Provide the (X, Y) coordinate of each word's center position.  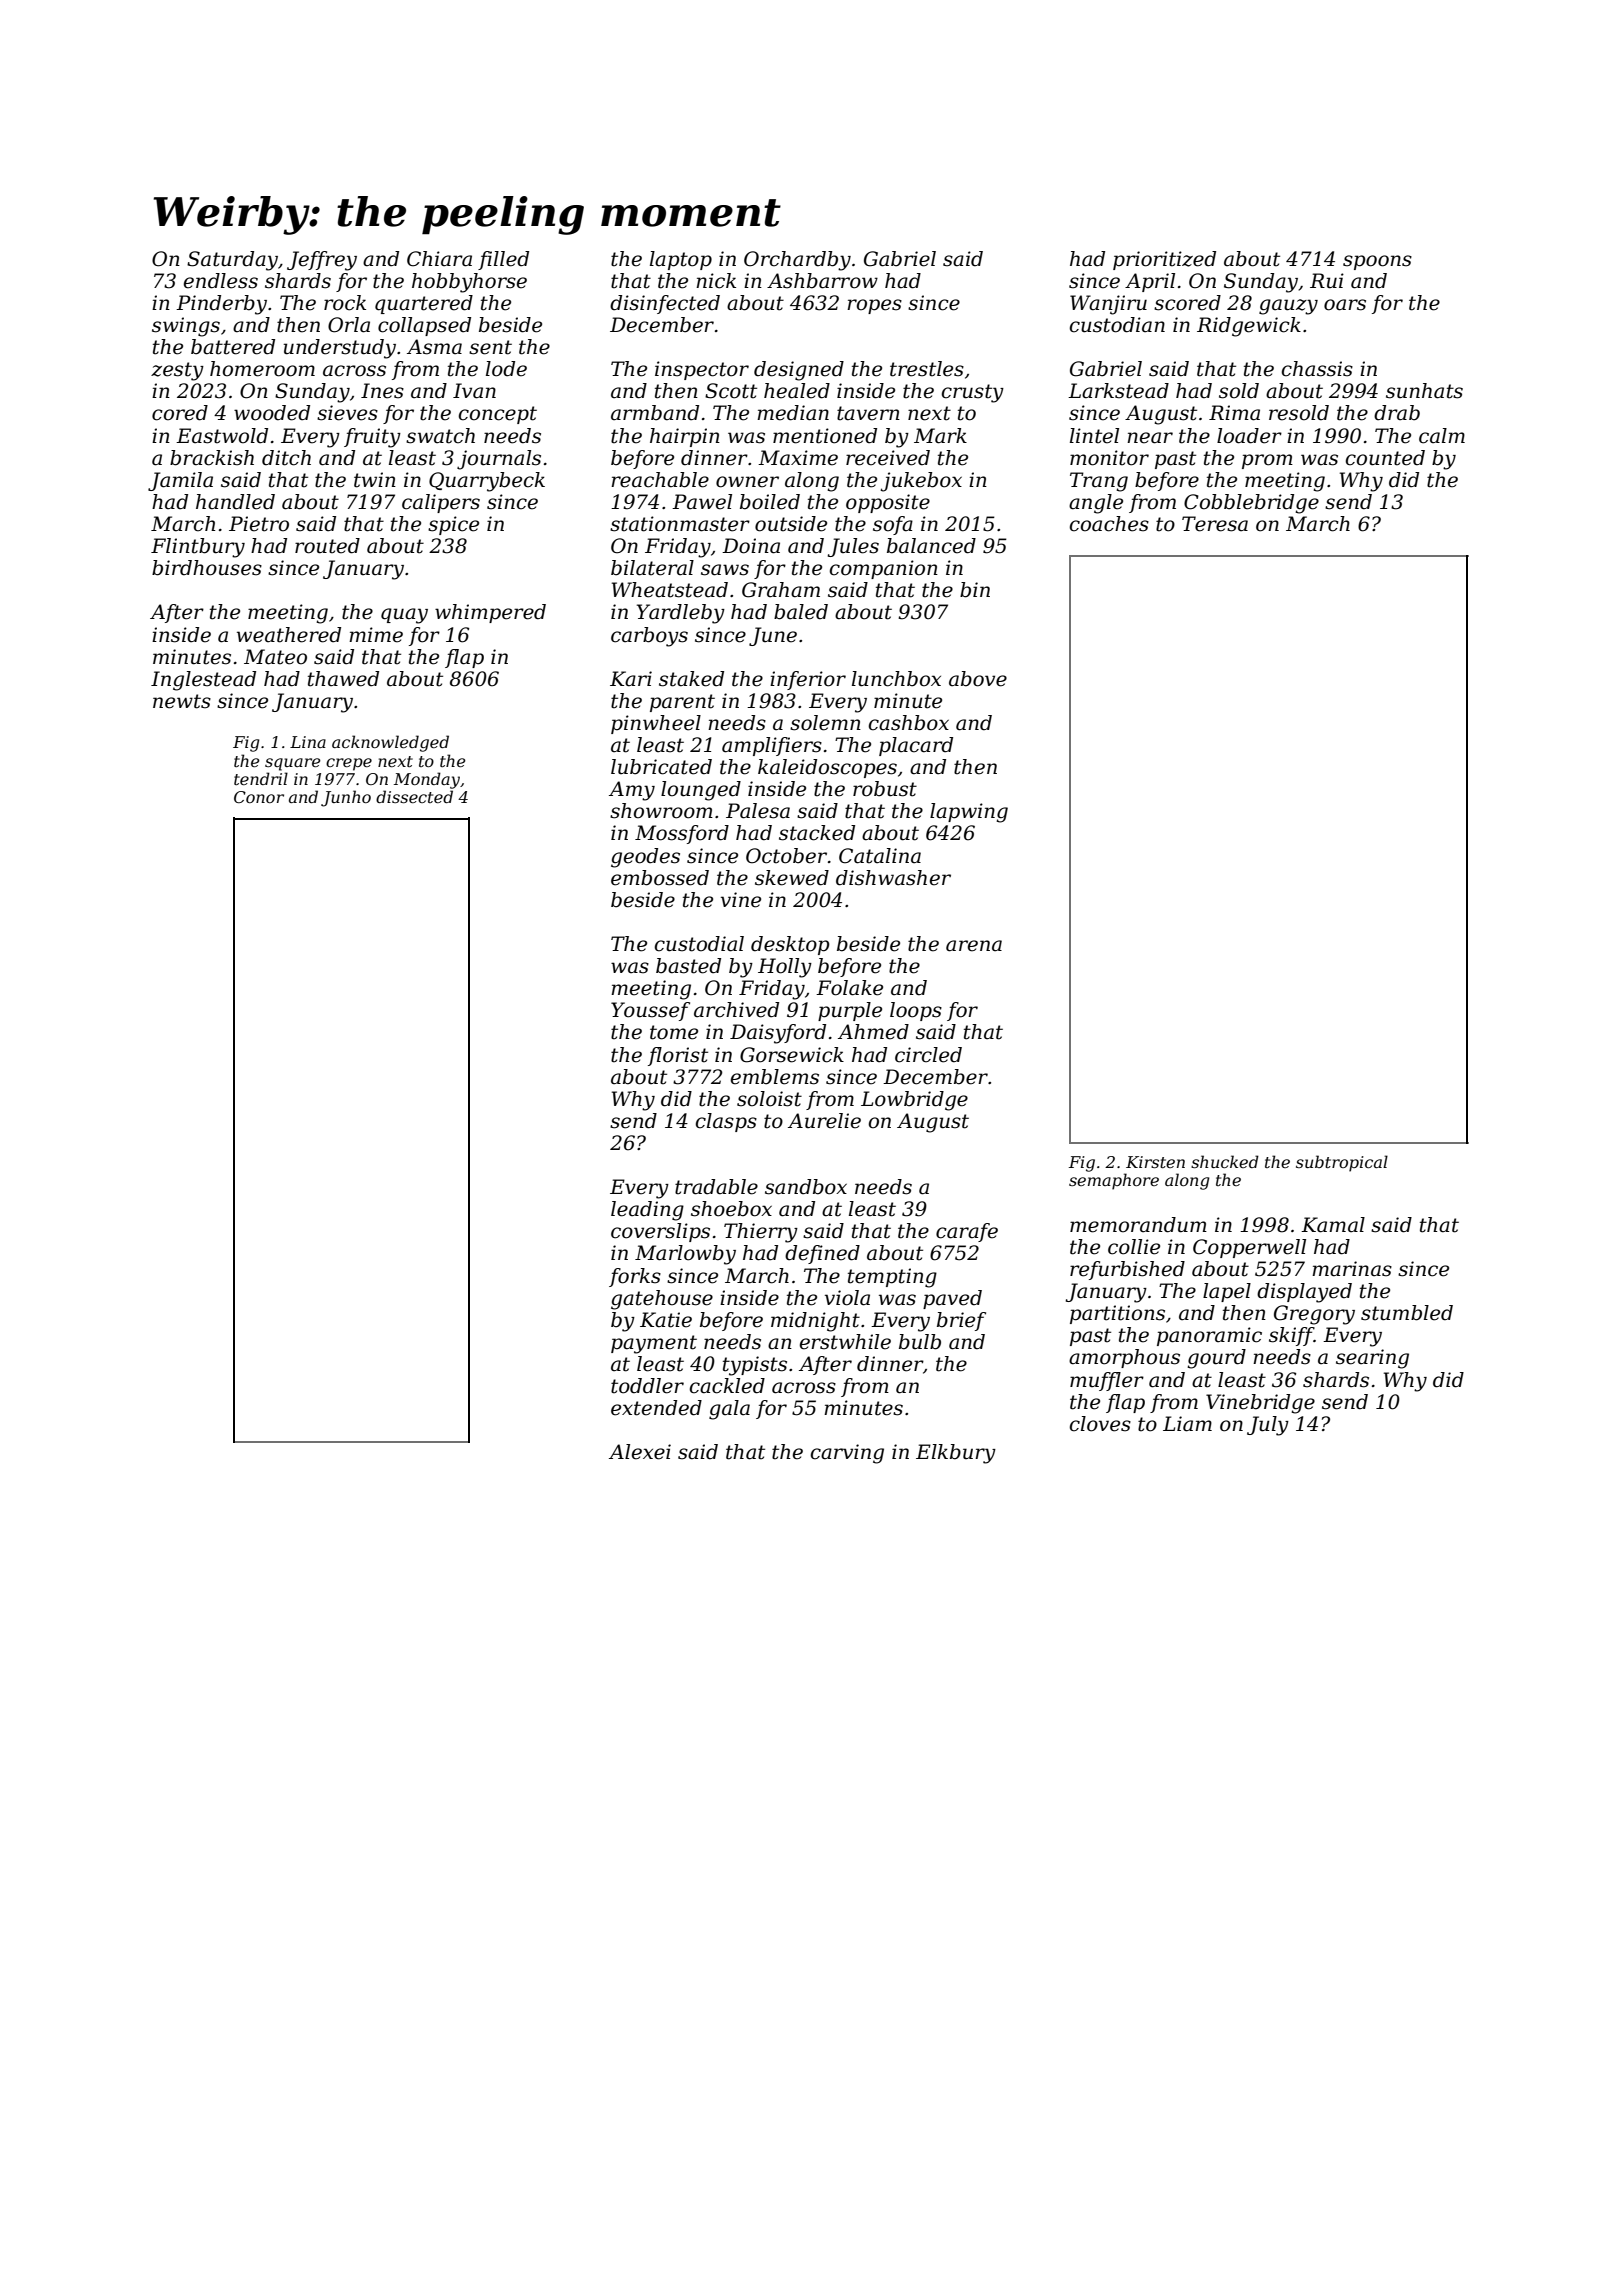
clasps (726, 1122)
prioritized (1164, 260)
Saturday (232, 261)
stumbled (1407, 1313)
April (1150, 282)
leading (647, 1211)
